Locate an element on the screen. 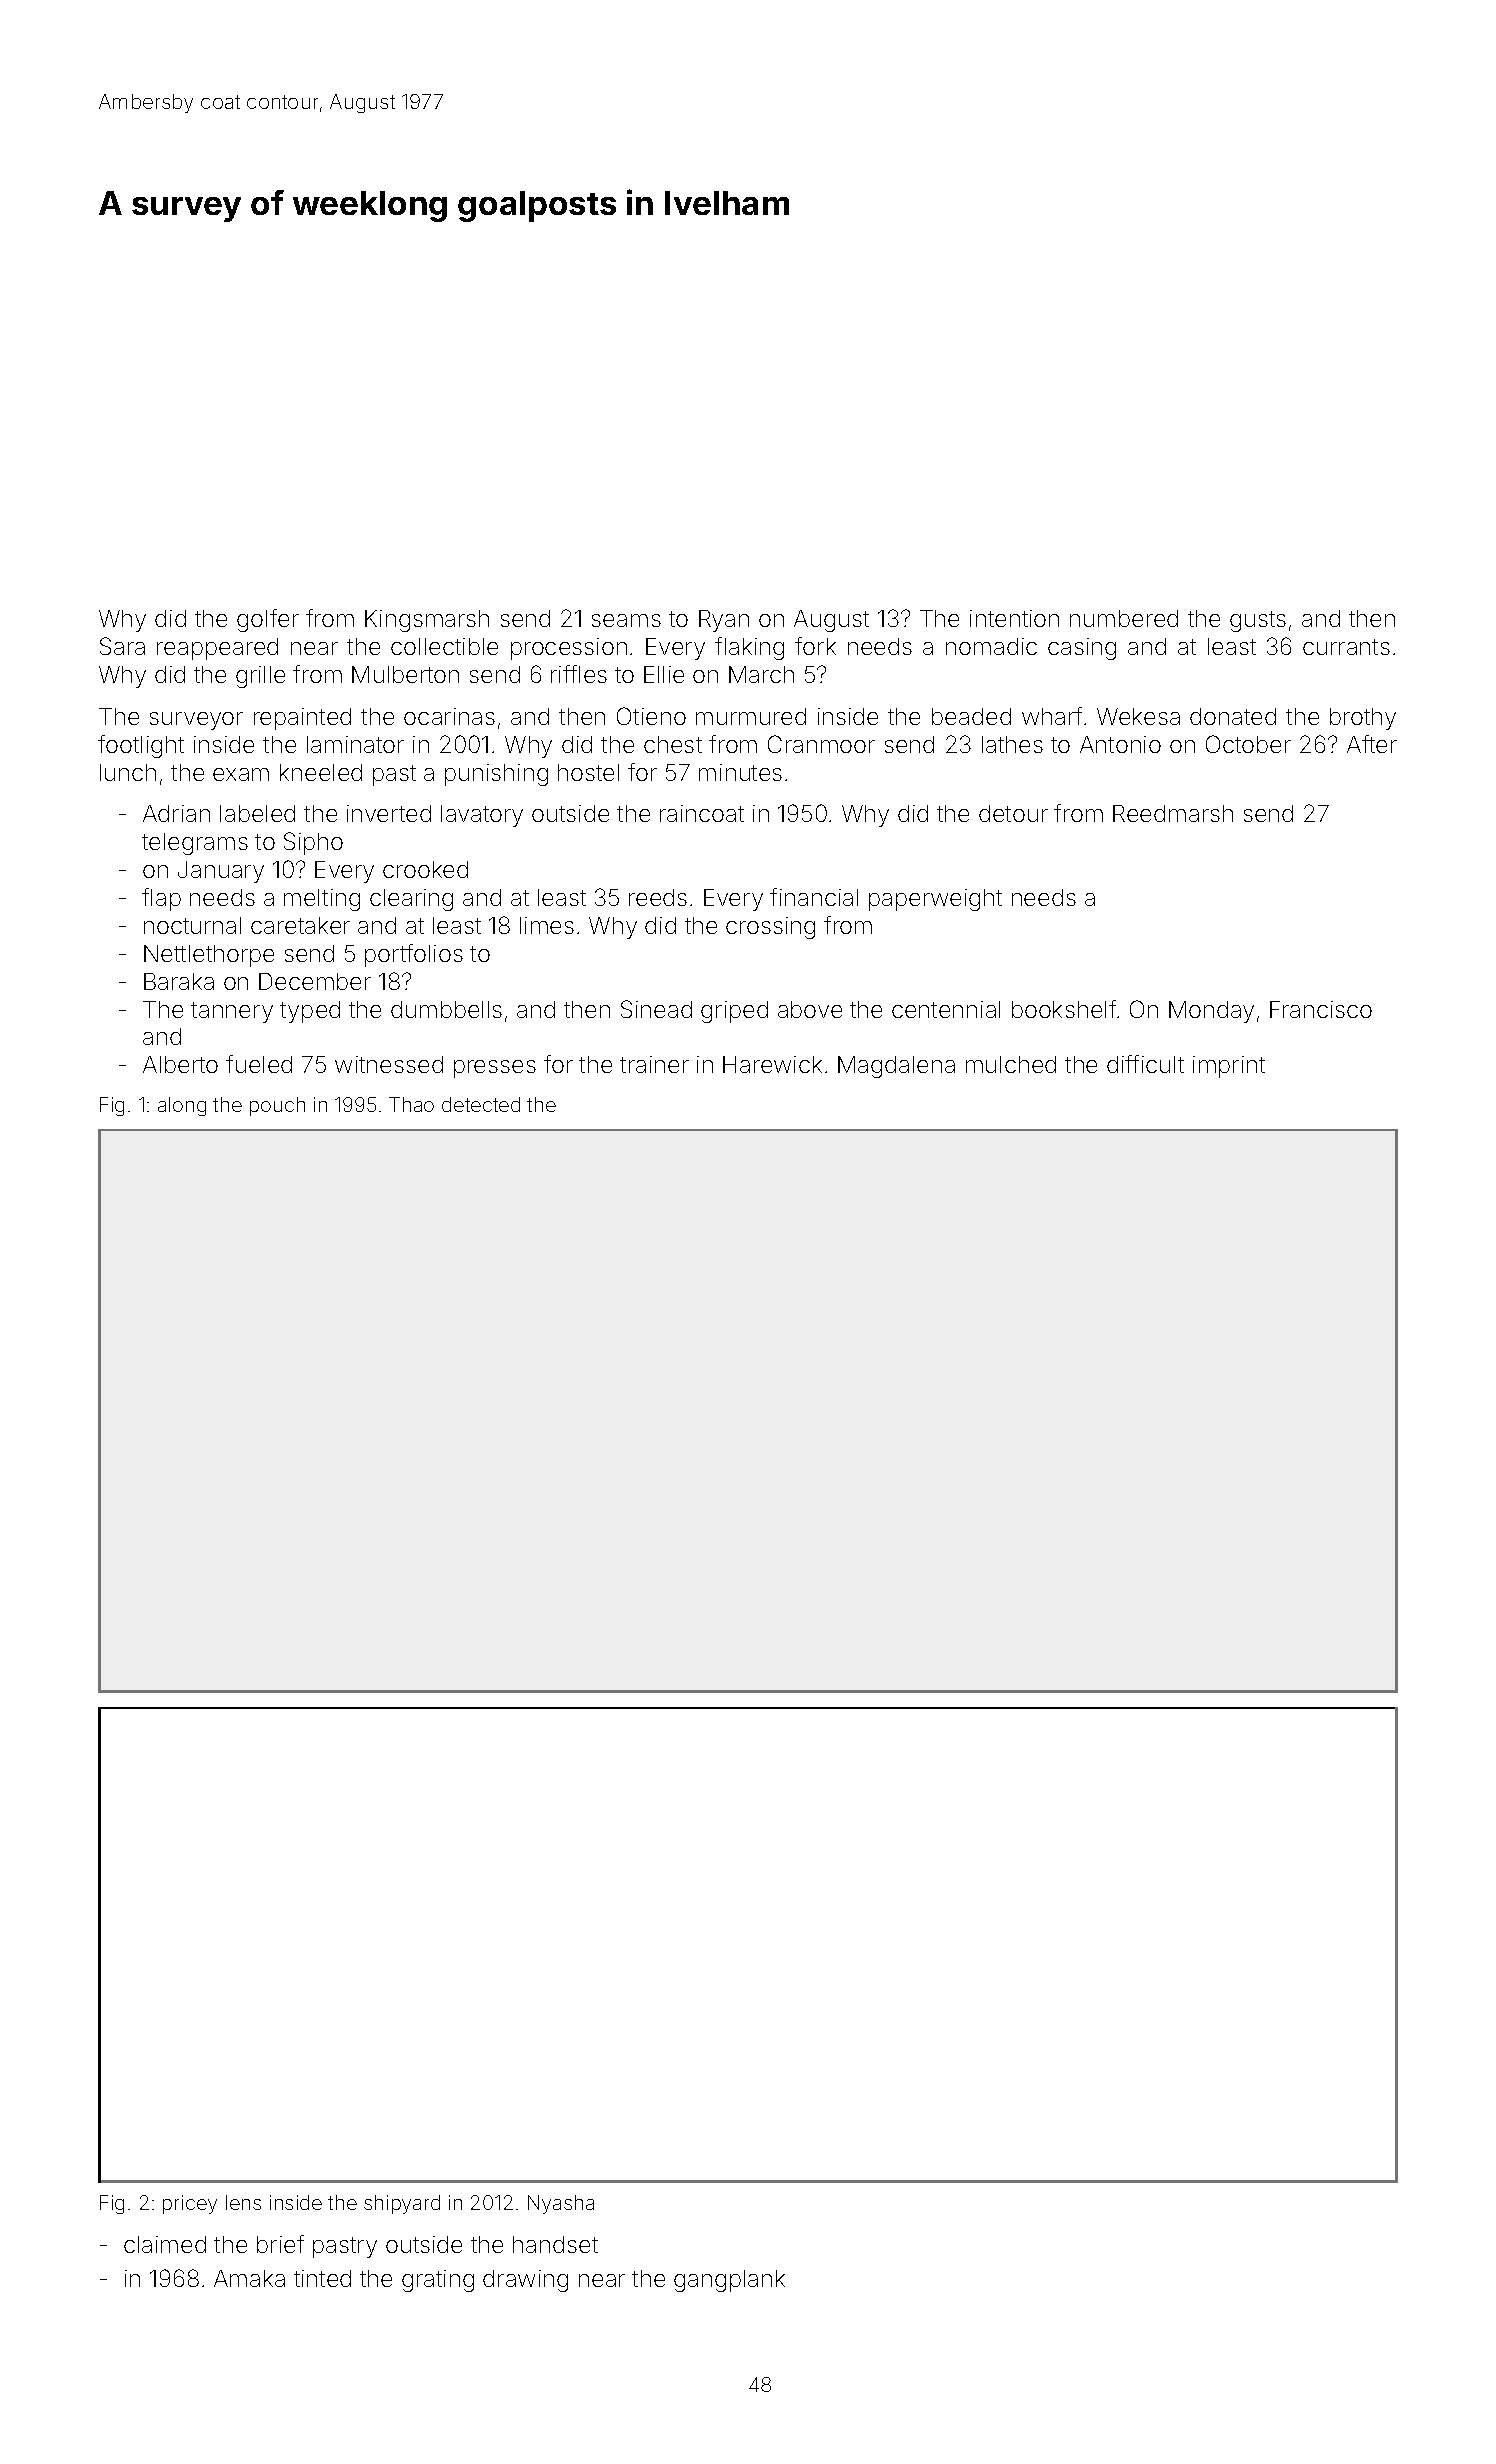 The width and height of the screenshot is (1496, 2464). Nyasha is located at coordinates (561, 2204).
